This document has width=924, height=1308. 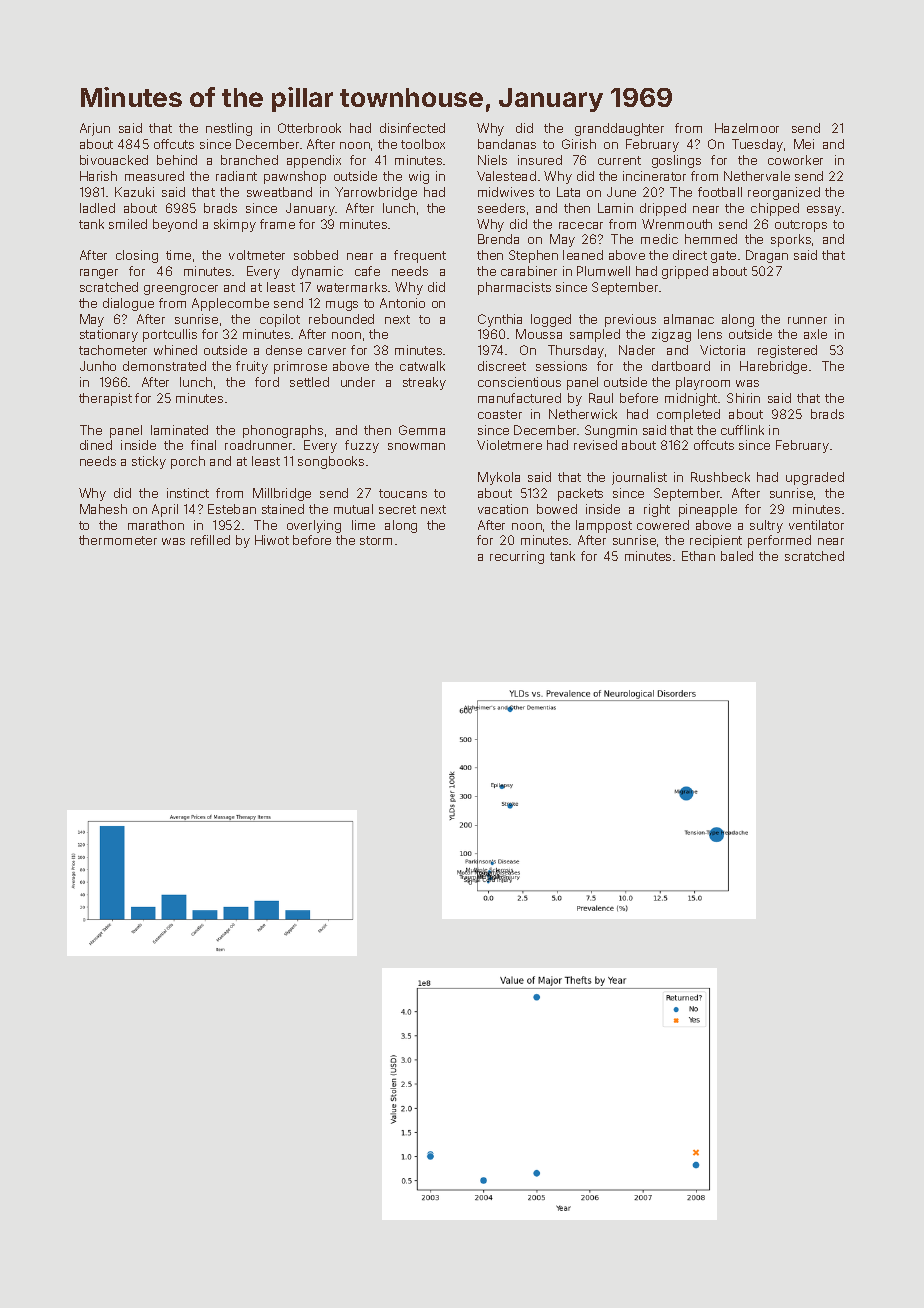 I want to click on granddaughter, so click(x=619, y=129).
